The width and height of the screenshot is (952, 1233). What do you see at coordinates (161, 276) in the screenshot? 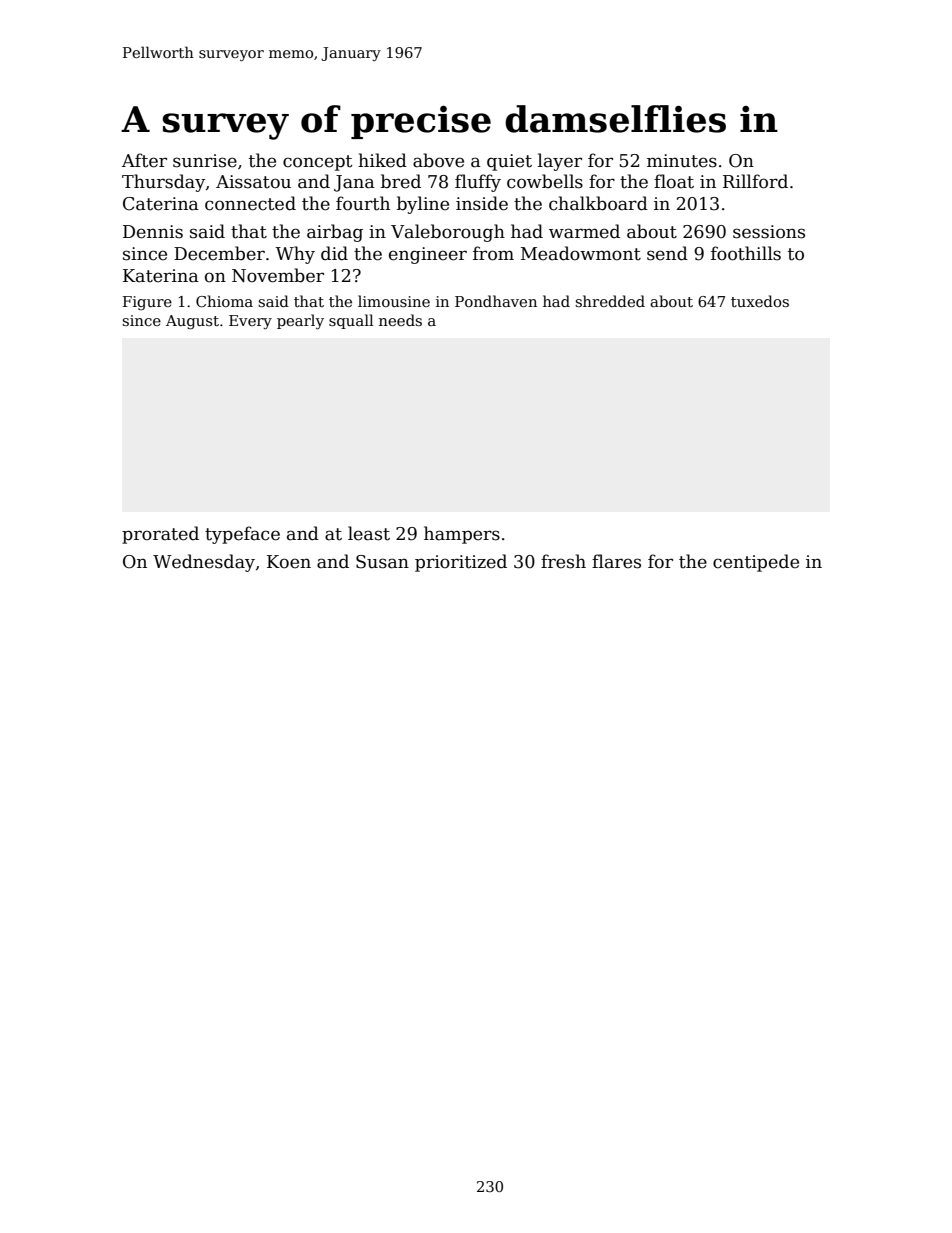
I see `Katerina` at bounding box center [161, 276].
